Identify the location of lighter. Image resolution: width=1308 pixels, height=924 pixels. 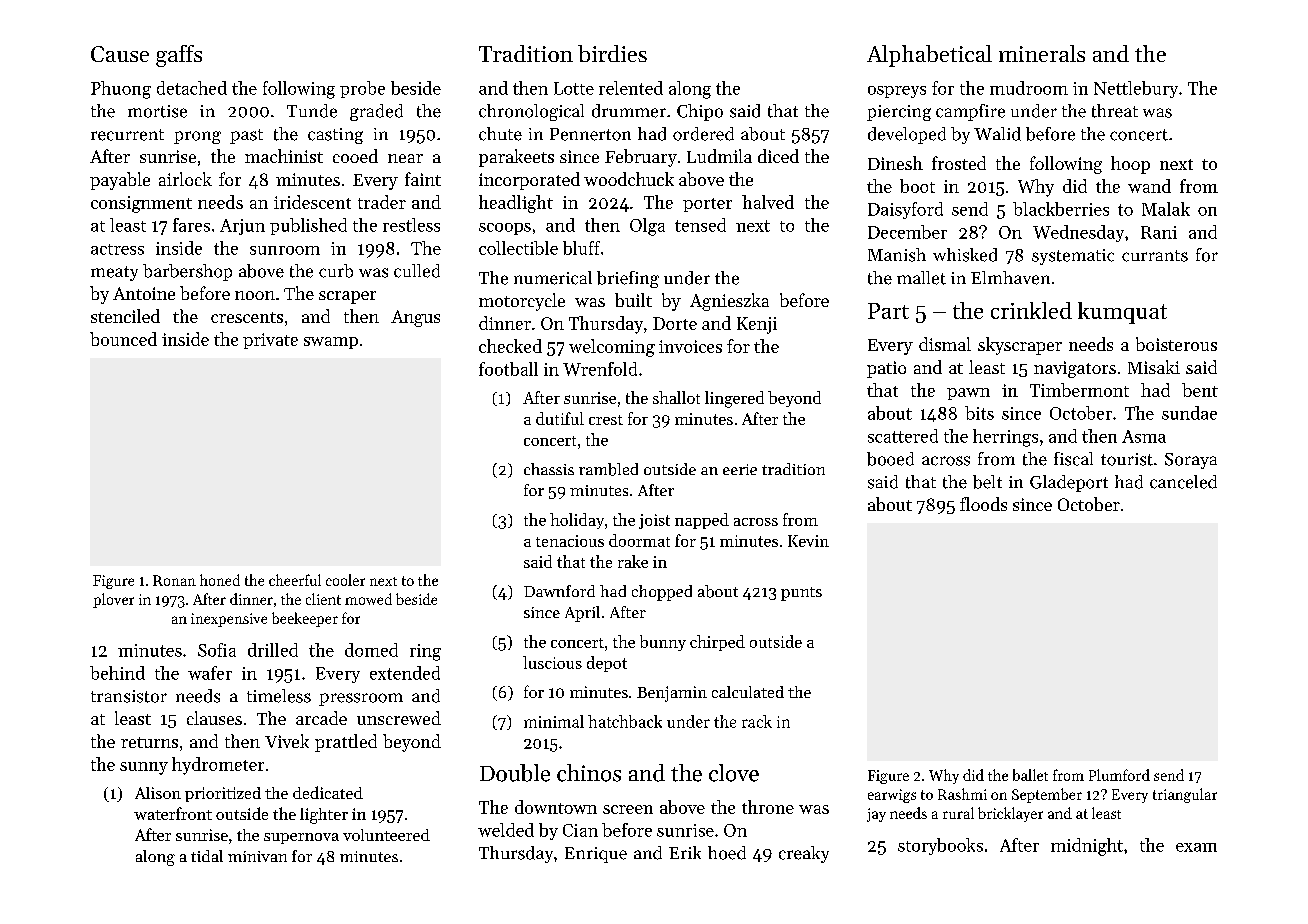
(324, 816).
